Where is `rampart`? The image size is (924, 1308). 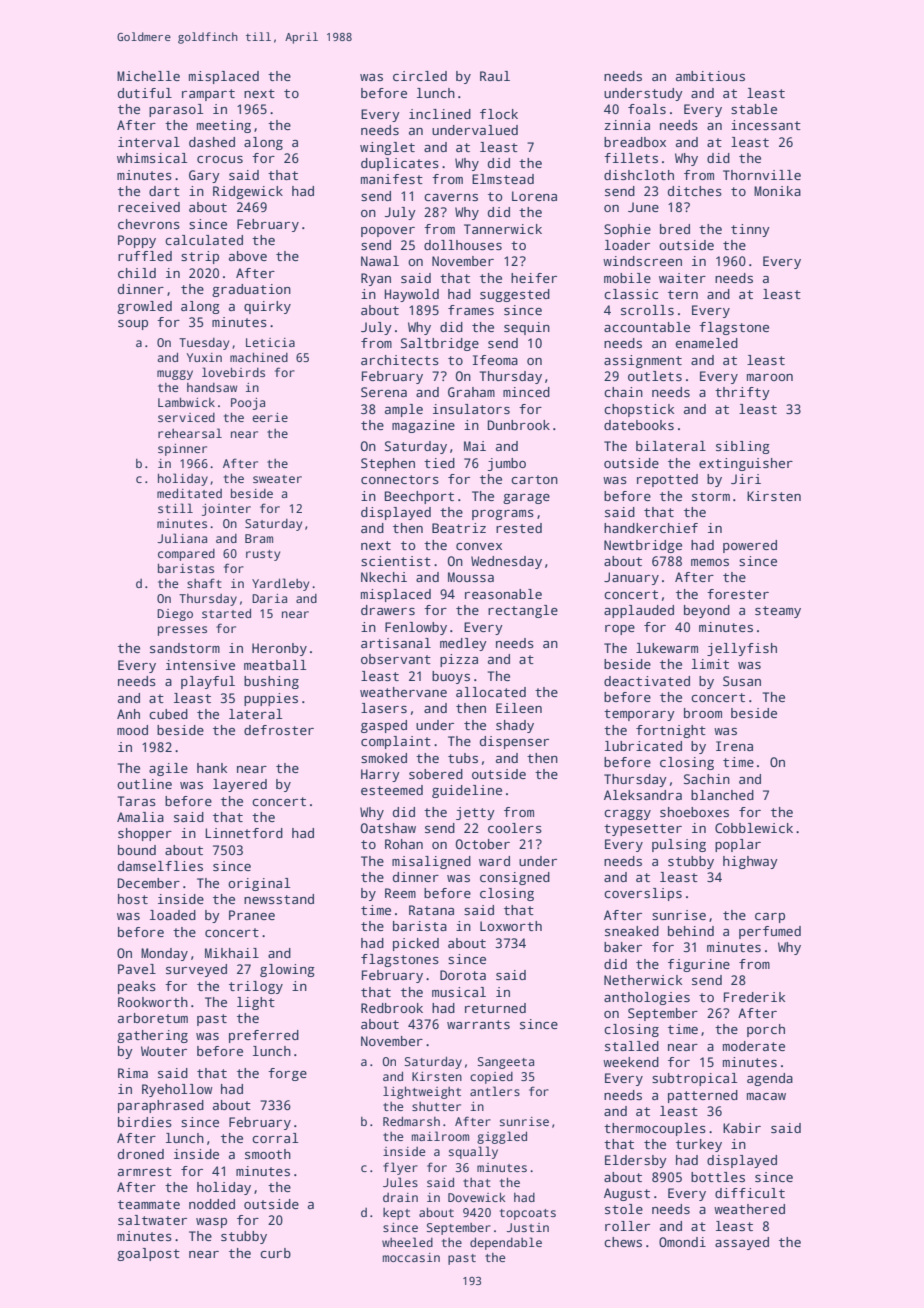 rampart is located at coordinates (208, 95).
